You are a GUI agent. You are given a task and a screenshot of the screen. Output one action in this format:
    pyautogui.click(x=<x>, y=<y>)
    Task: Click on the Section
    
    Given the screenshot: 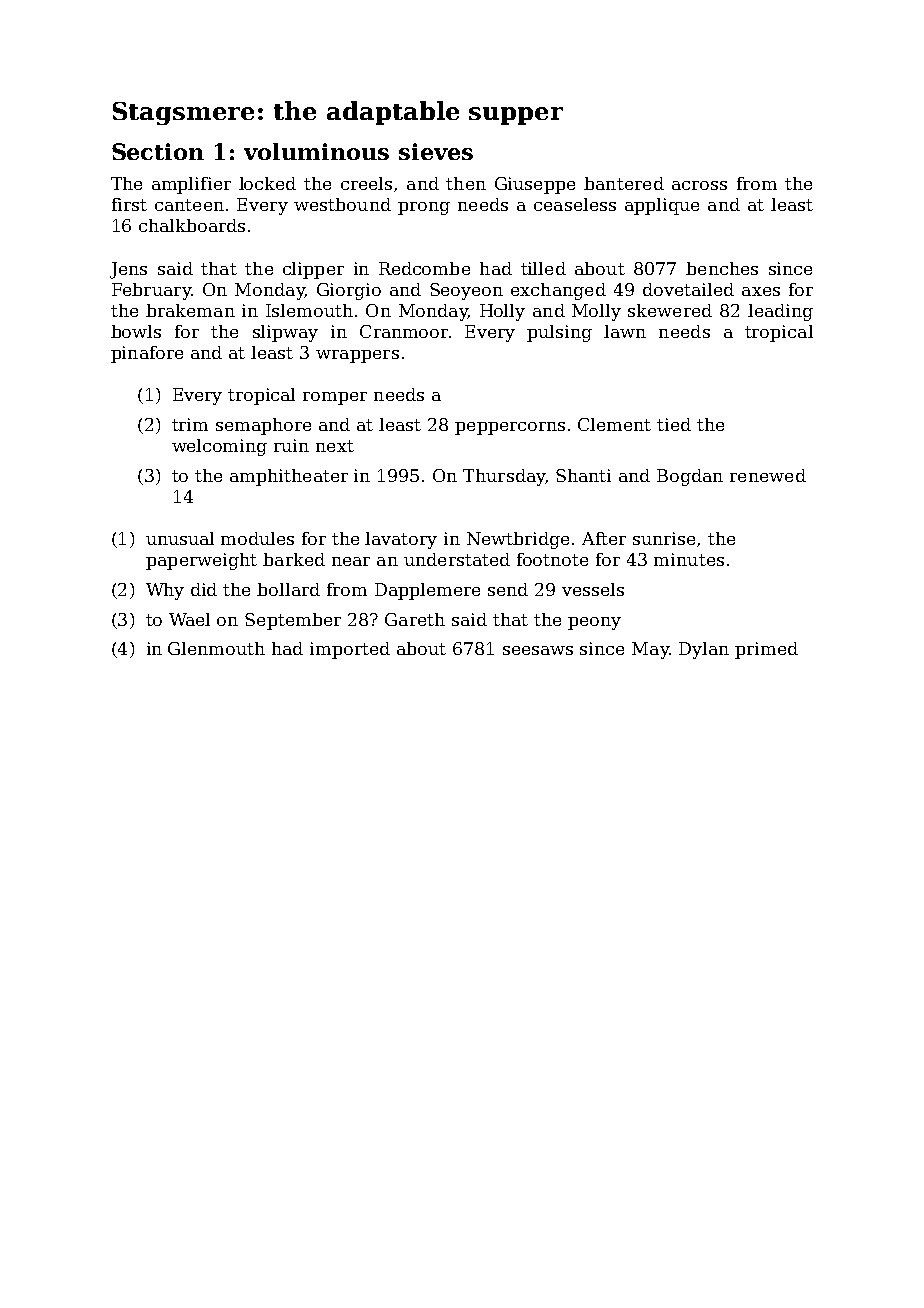 What is the action you would take?
    pyautogui.click(x=158, y=151)
